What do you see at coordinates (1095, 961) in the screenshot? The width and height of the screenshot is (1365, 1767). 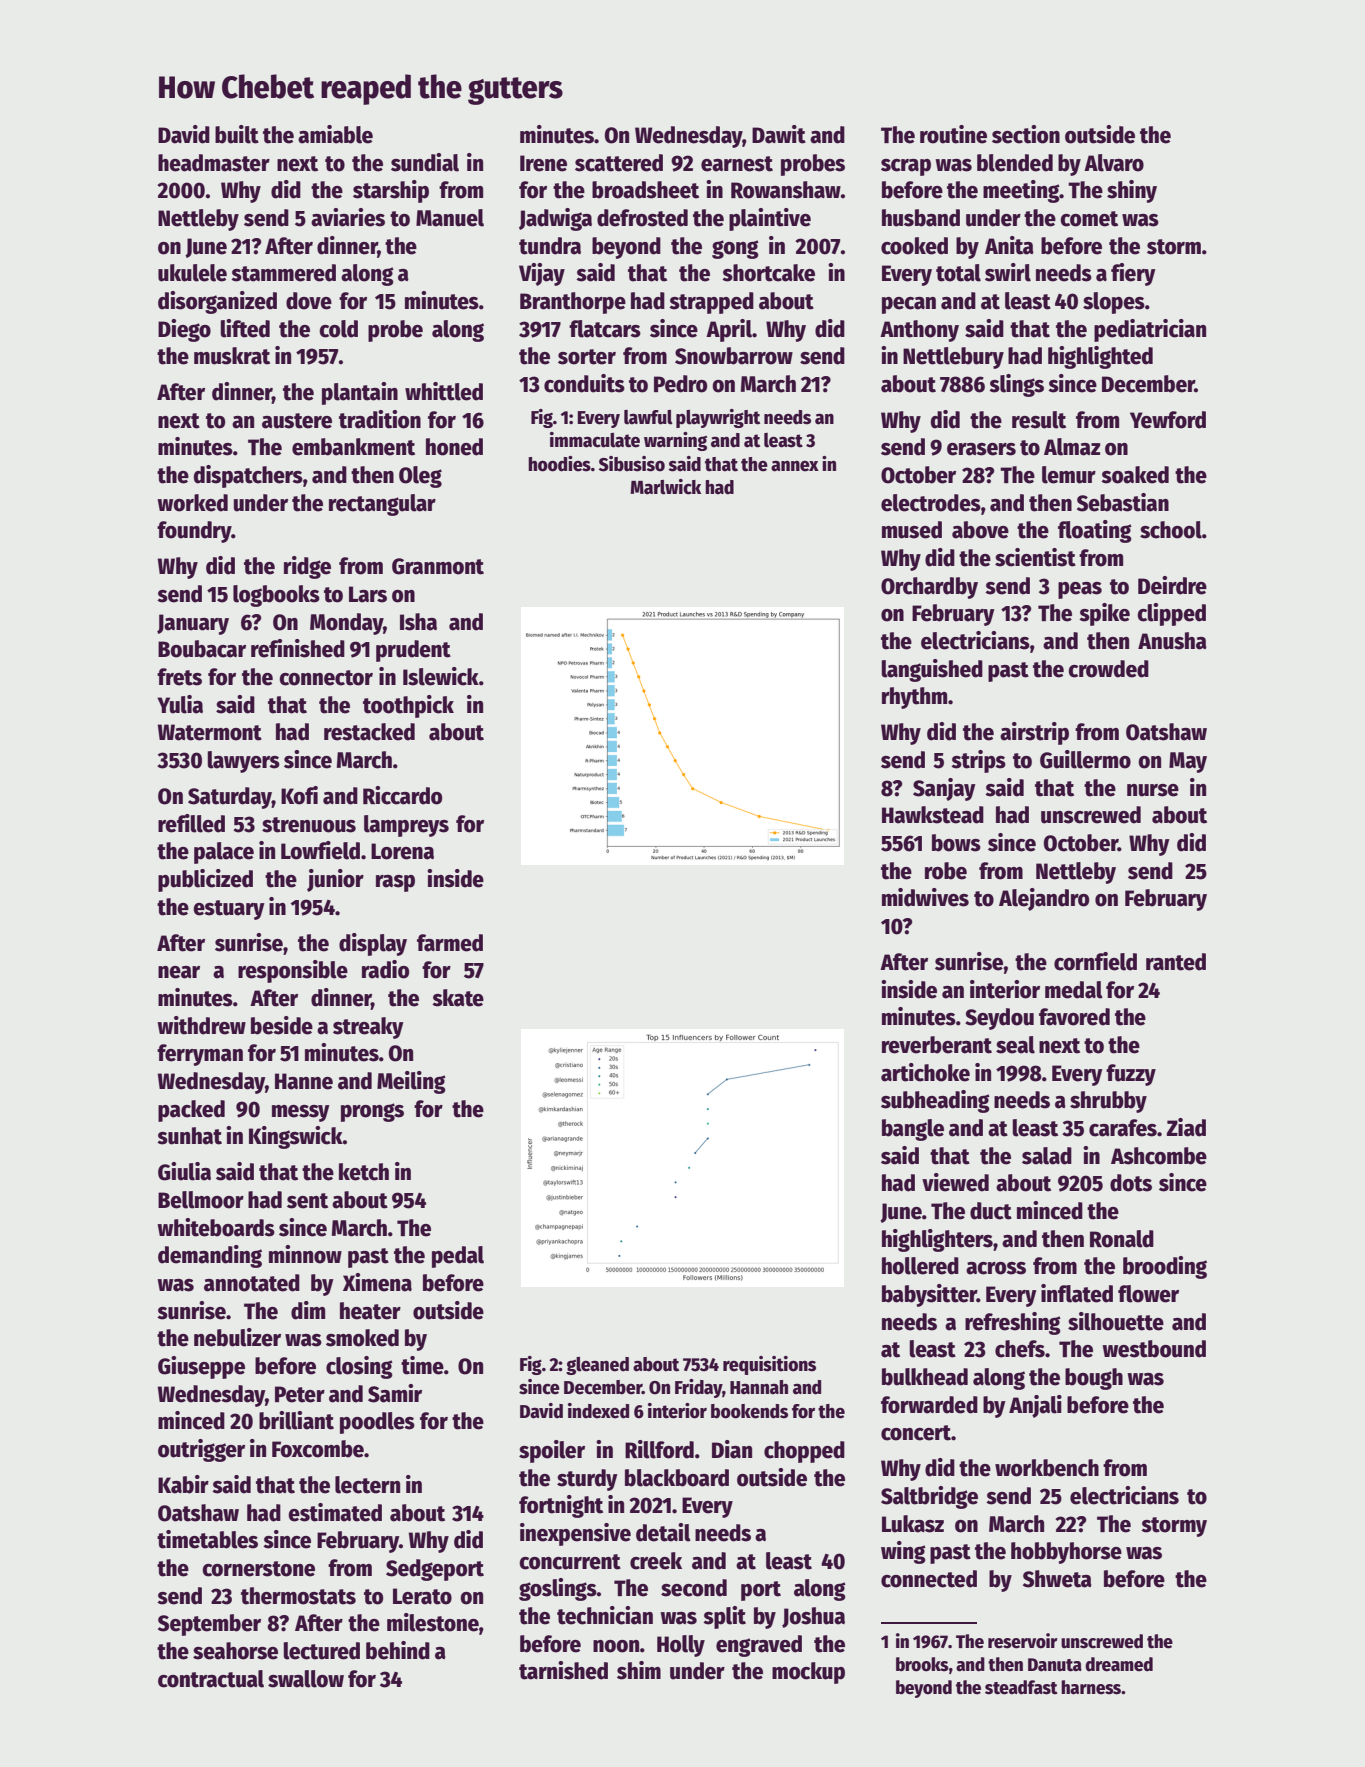 I see `cornfield` at bounding box center [1095, 961].
